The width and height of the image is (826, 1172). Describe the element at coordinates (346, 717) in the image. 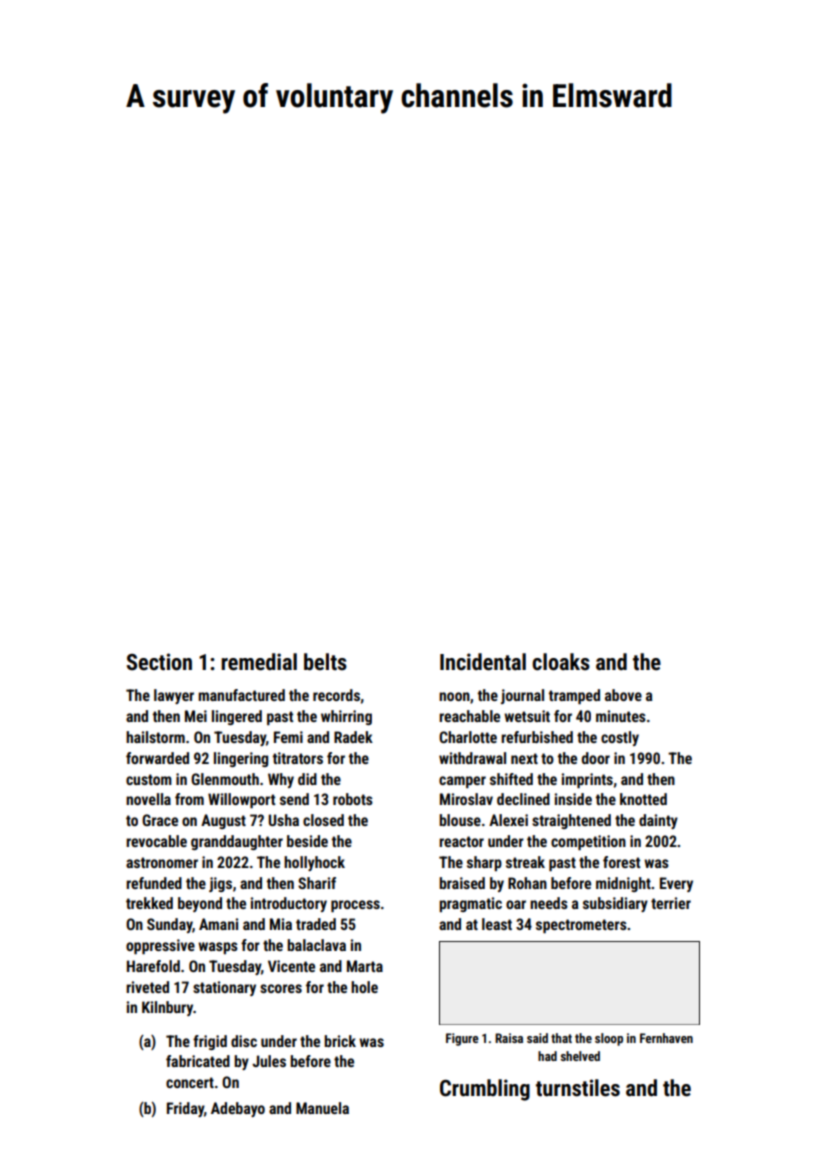

I see `whirring` at that location.
